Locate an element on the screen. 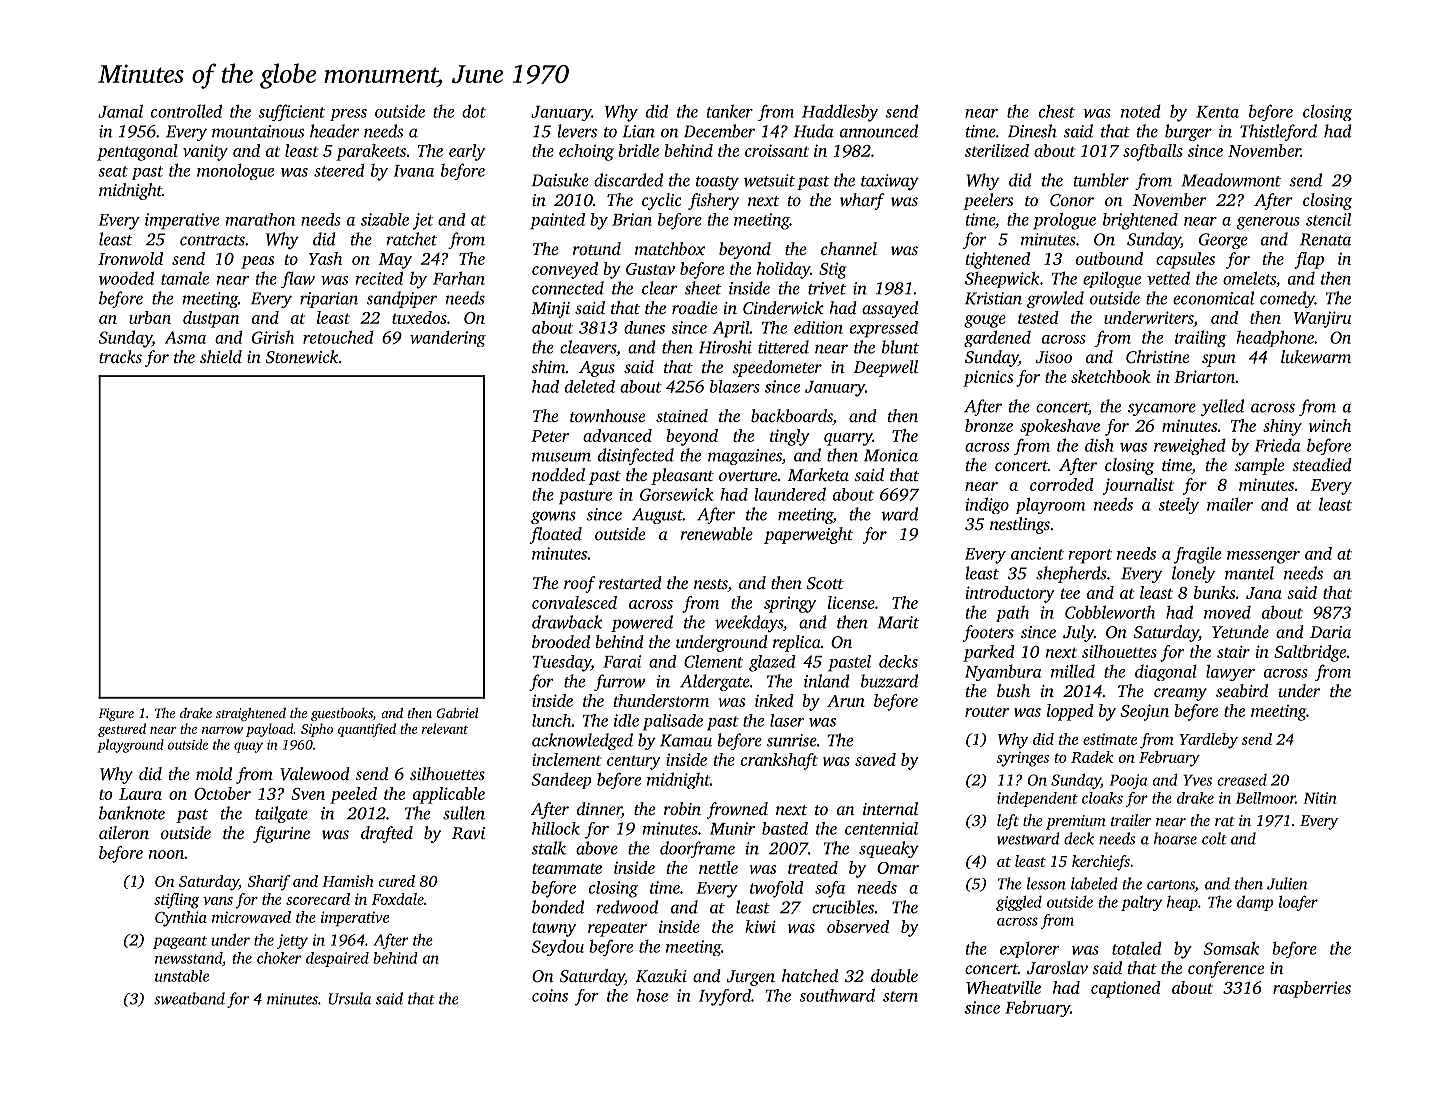  April is located at coordinates (731, 329).
